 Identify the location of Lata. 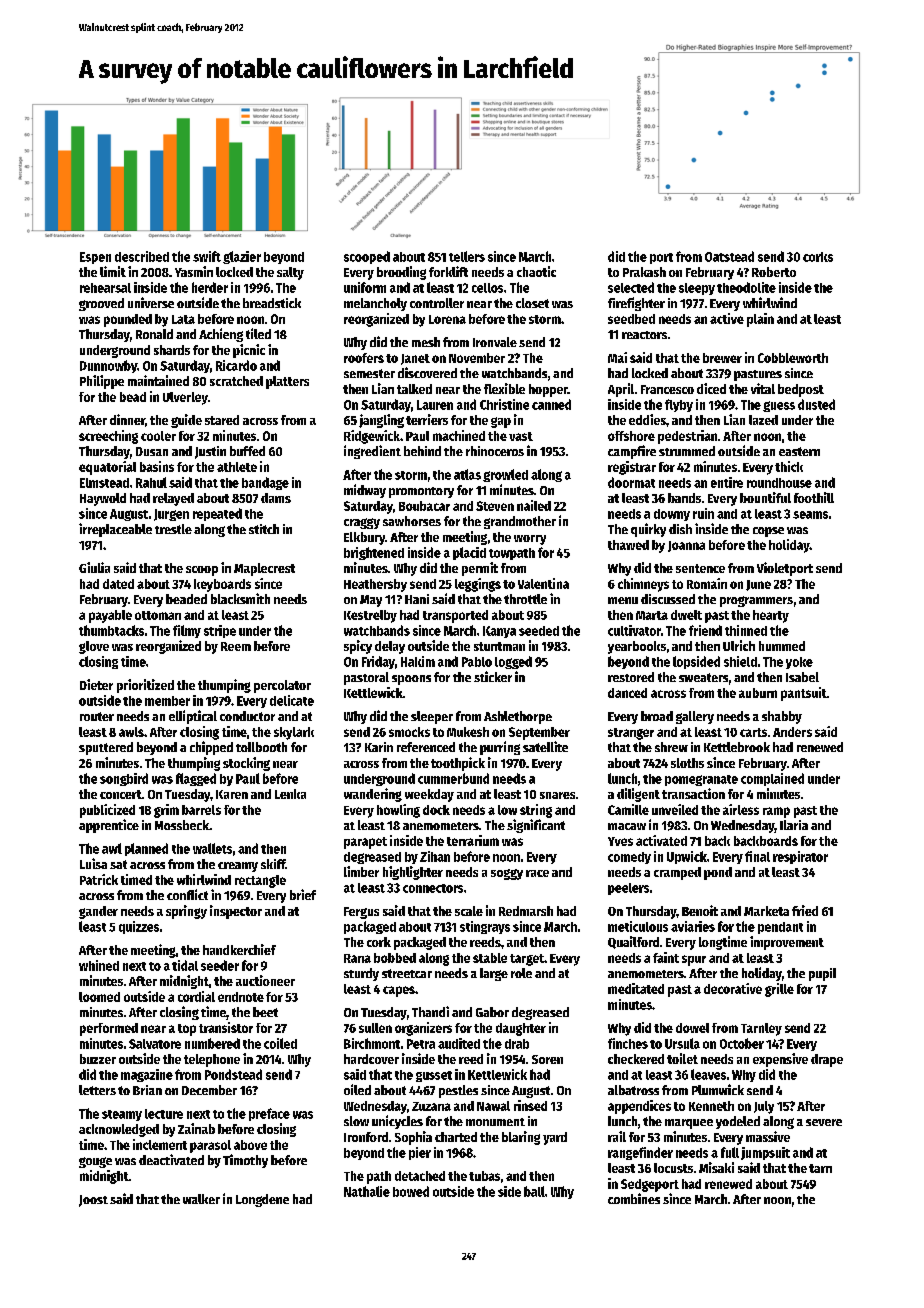
(183, 319).
